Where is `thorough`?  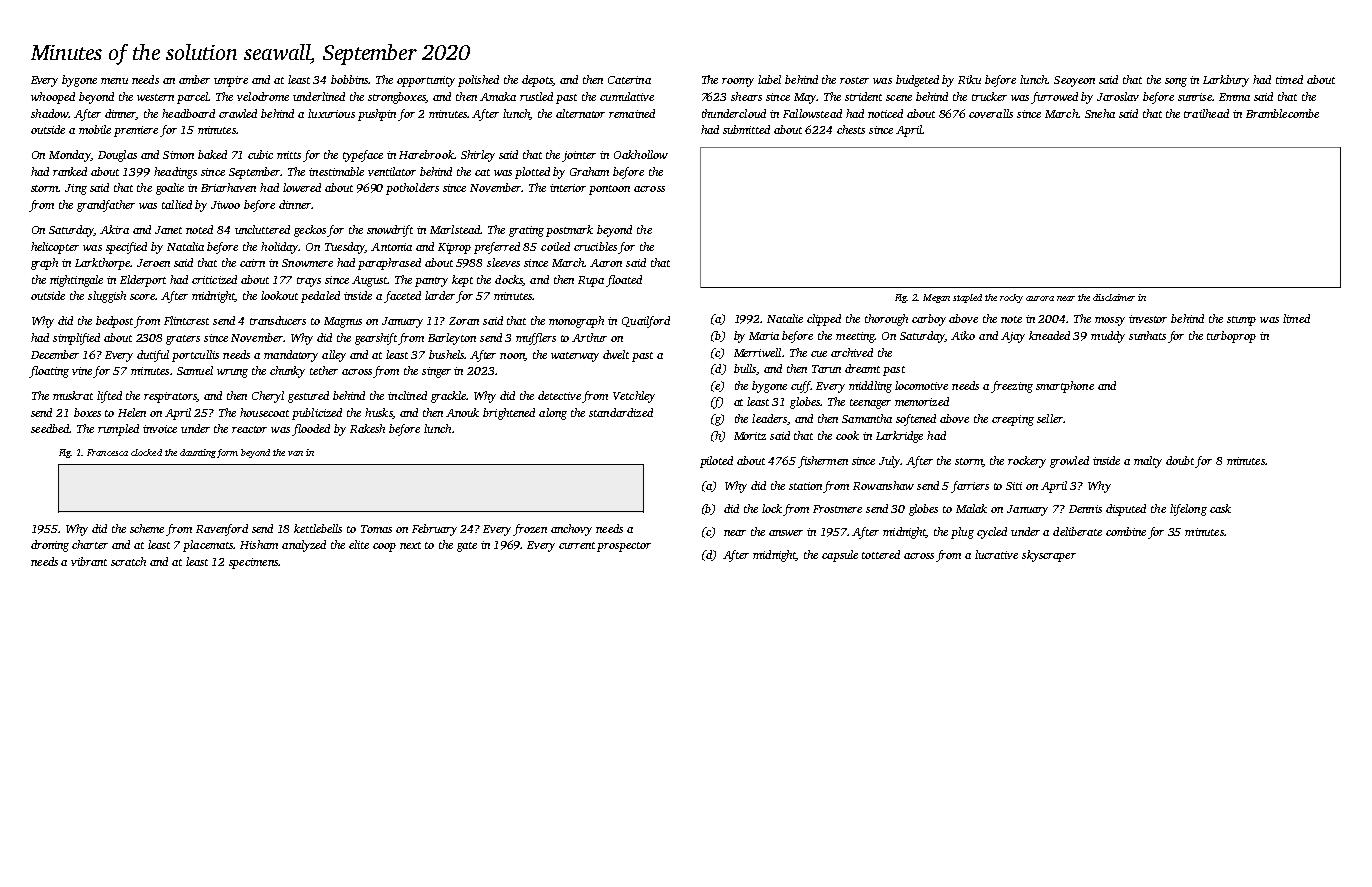 thorough is located at coordinates (886, 320).
